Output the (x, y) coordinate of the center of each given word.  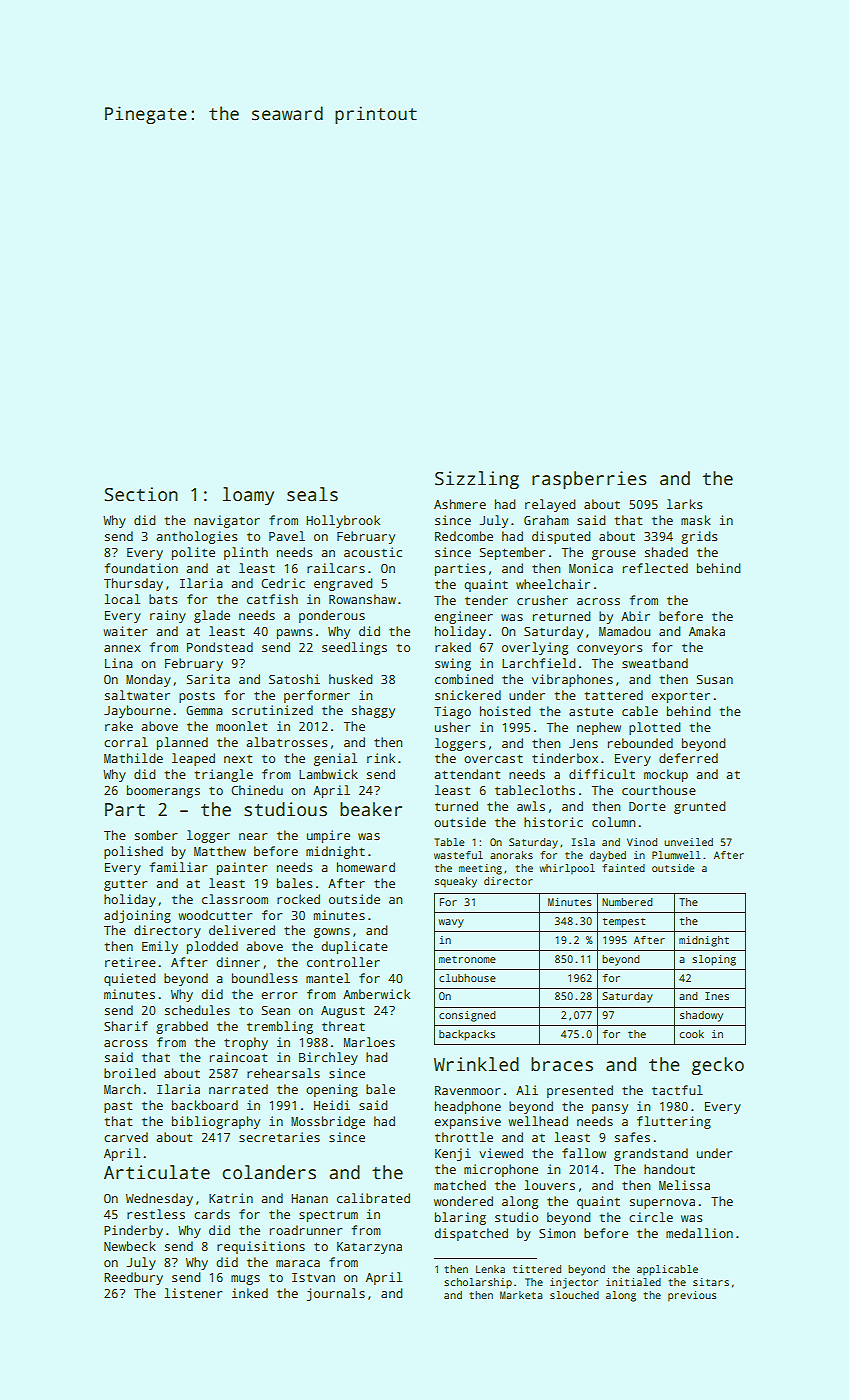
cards (212, 1214)
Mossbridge (328, 1122)
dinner (238, 962)
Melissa (684, 1185)
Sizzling (477, 480)
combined (464, 679)
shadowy (701, 1016)
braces (562, 1064)
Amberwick (376, 994)
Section (141, 494)
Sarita (208, 679)
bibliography (216, 1122)
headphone (468, 1107)
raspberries (589, 480)
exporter (680, 697)
